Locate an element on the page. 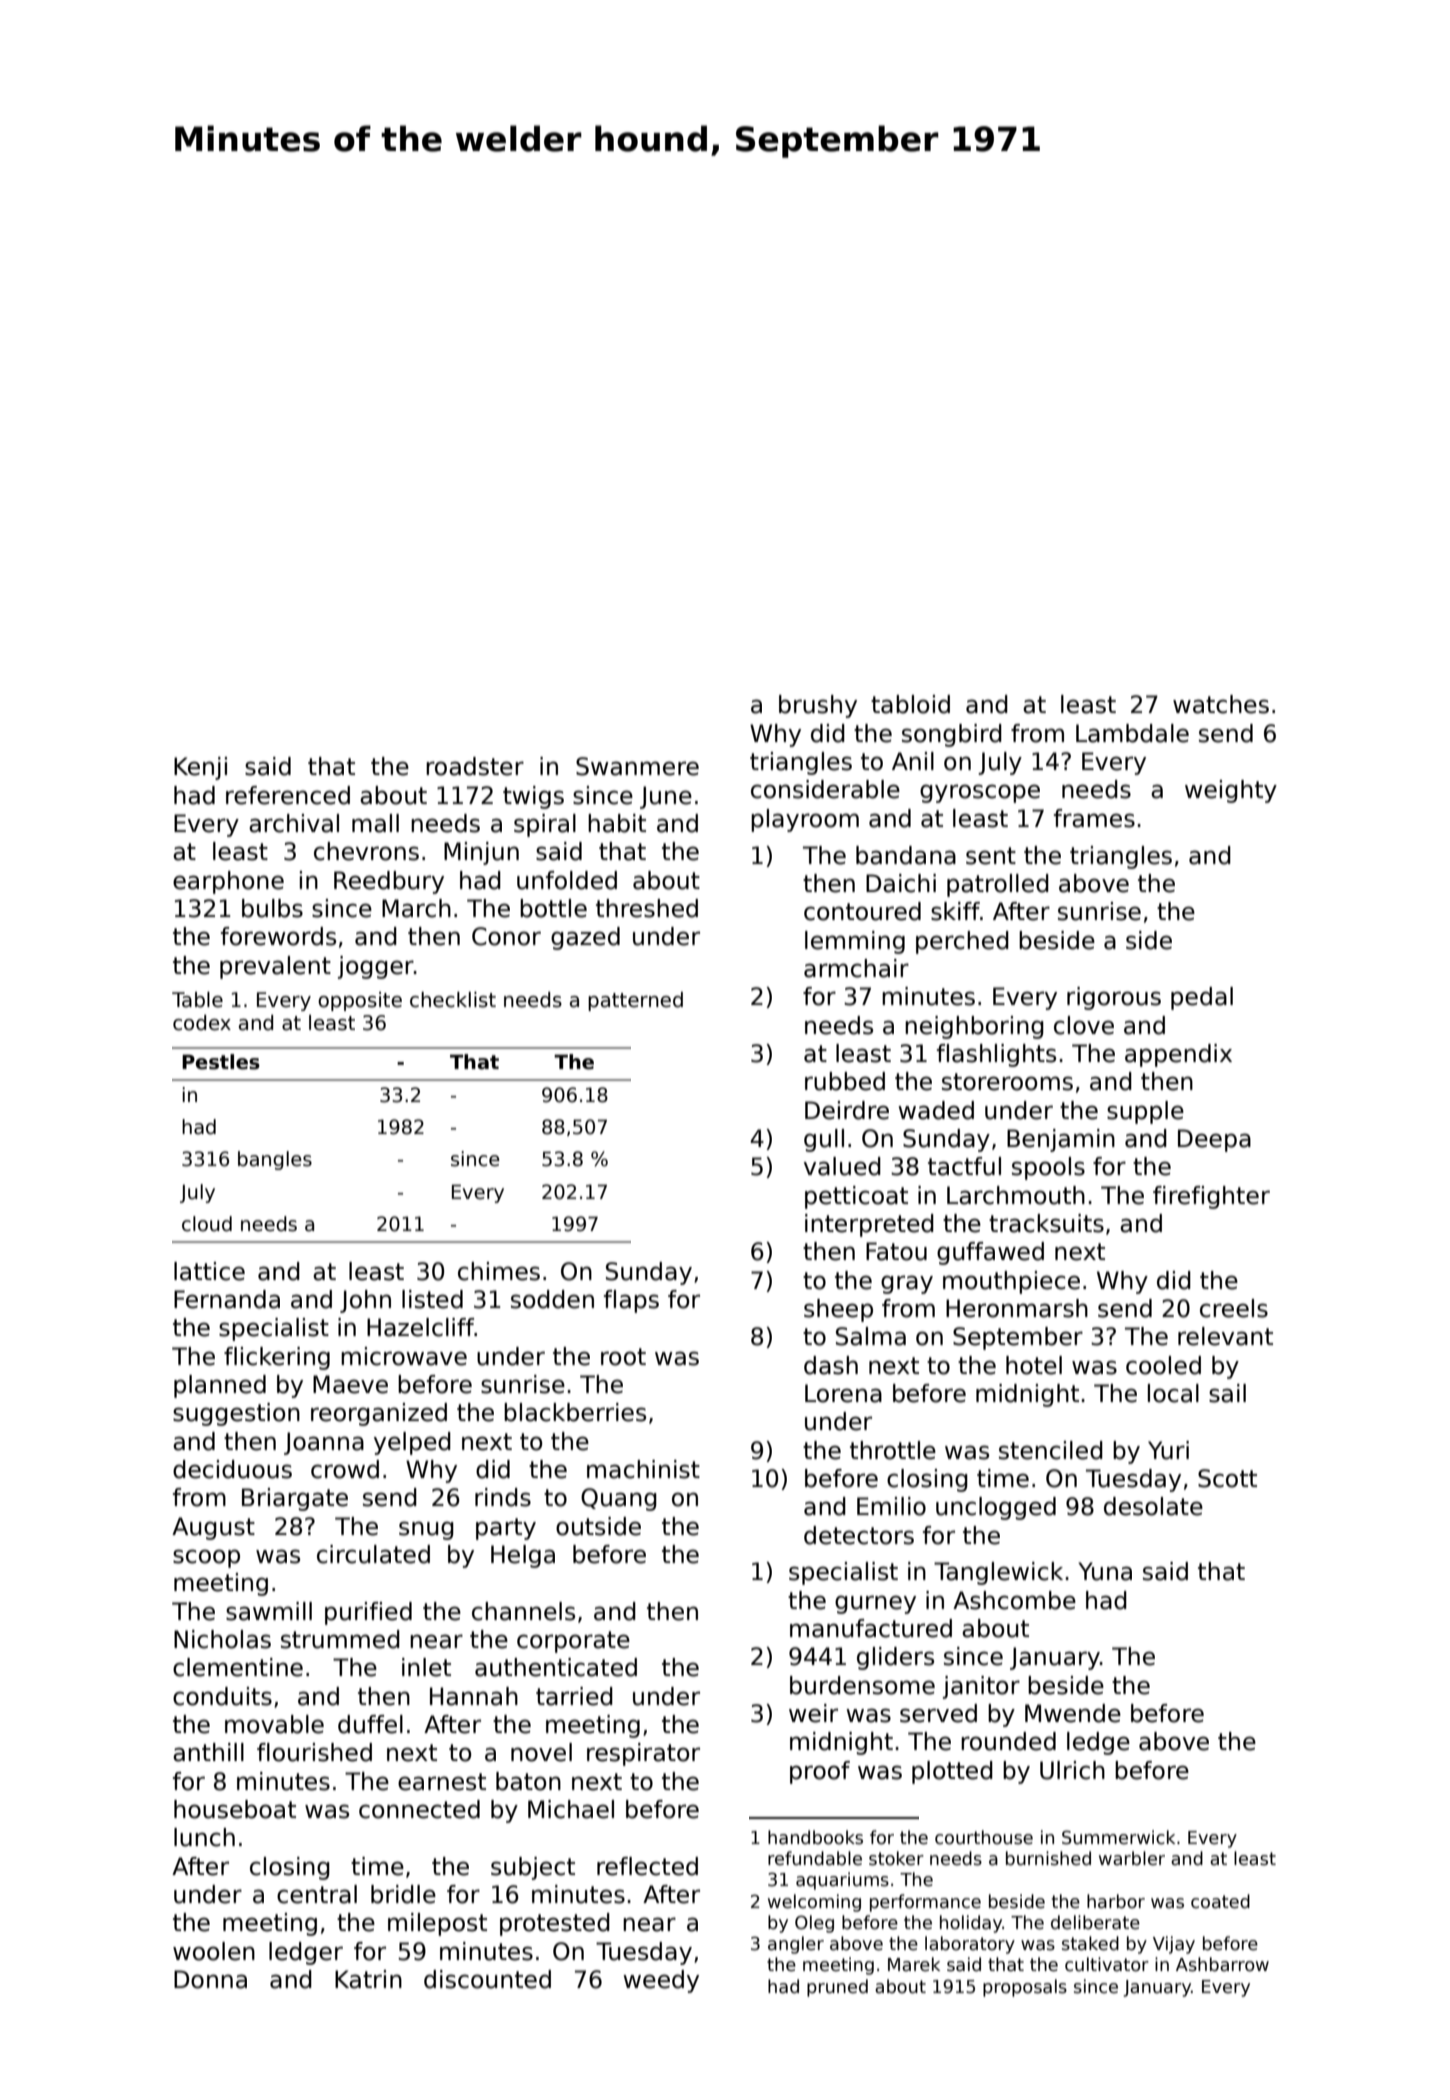 This image has width=1450, height=2100. Kenji is located at coordinates (200, 768).
